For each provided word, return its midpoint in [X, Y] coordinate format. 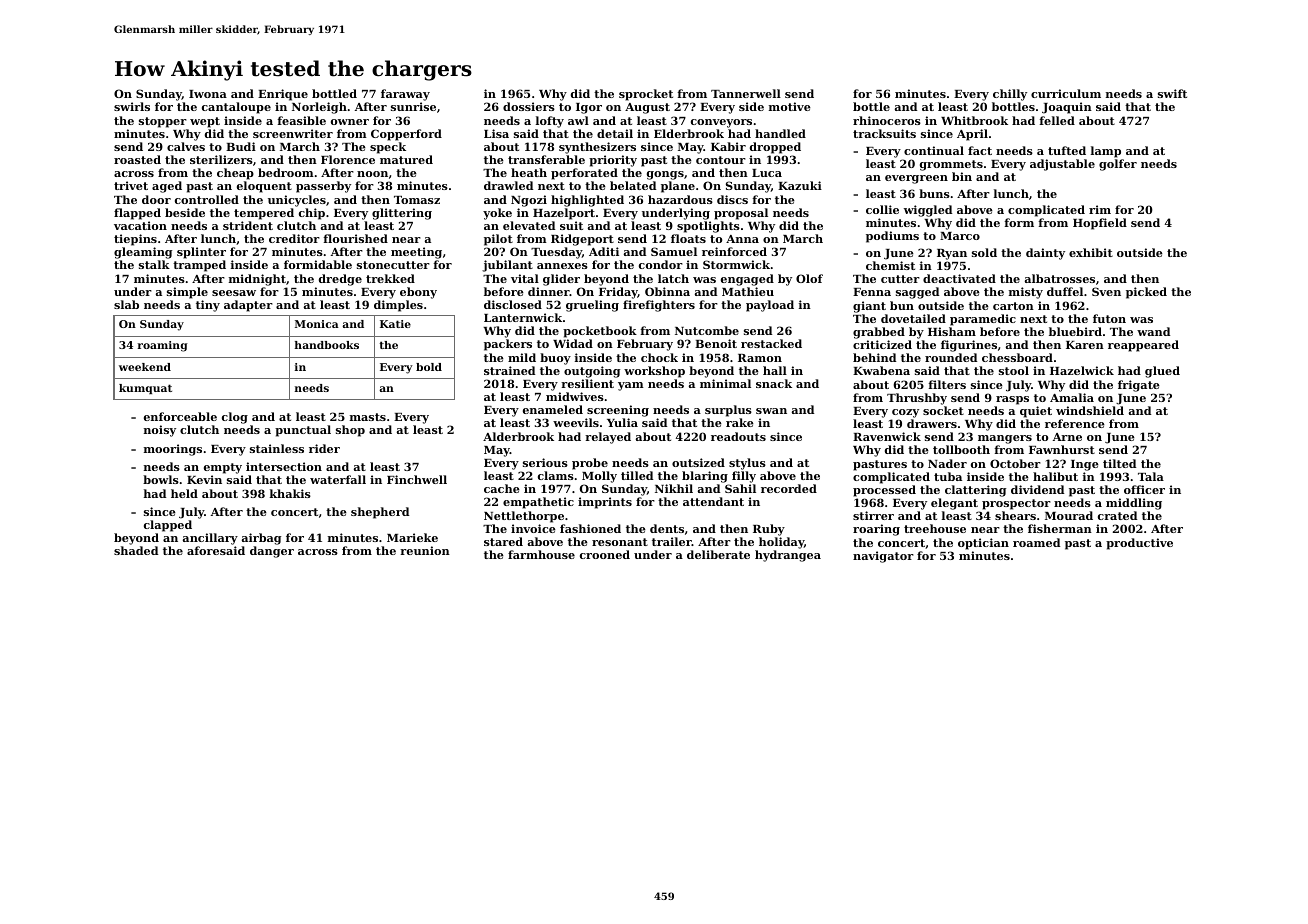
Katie [395, 324]
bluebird [1075, 331]
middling [1134, 504]
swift [1172, 93]
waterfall [338, 479]
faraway [405, 95]
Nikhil [674, 488]
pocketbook [600, 332]
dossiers [529, 106]
